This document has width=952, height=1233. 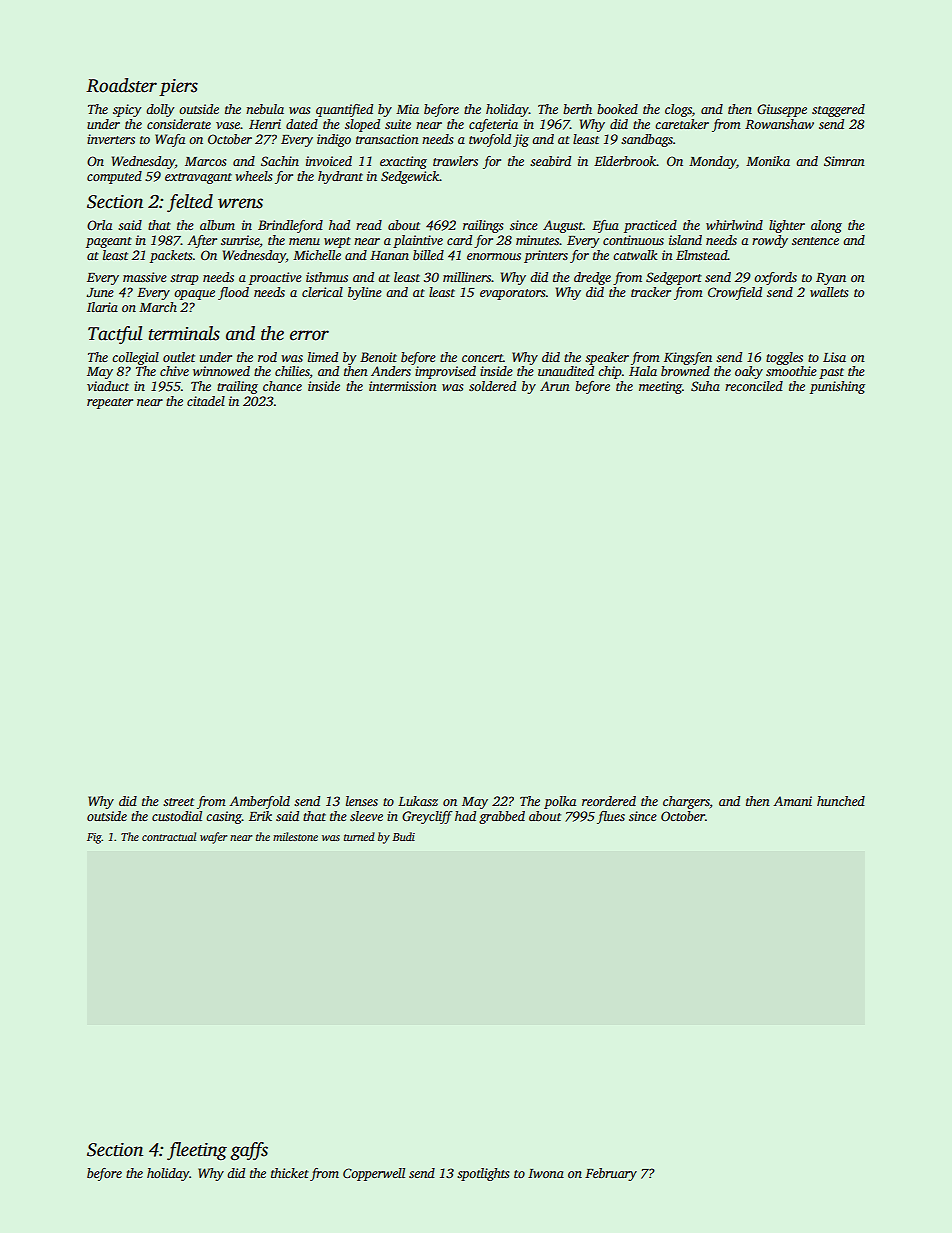 I want to click on gaffs, so click(x=249, y=1151).
